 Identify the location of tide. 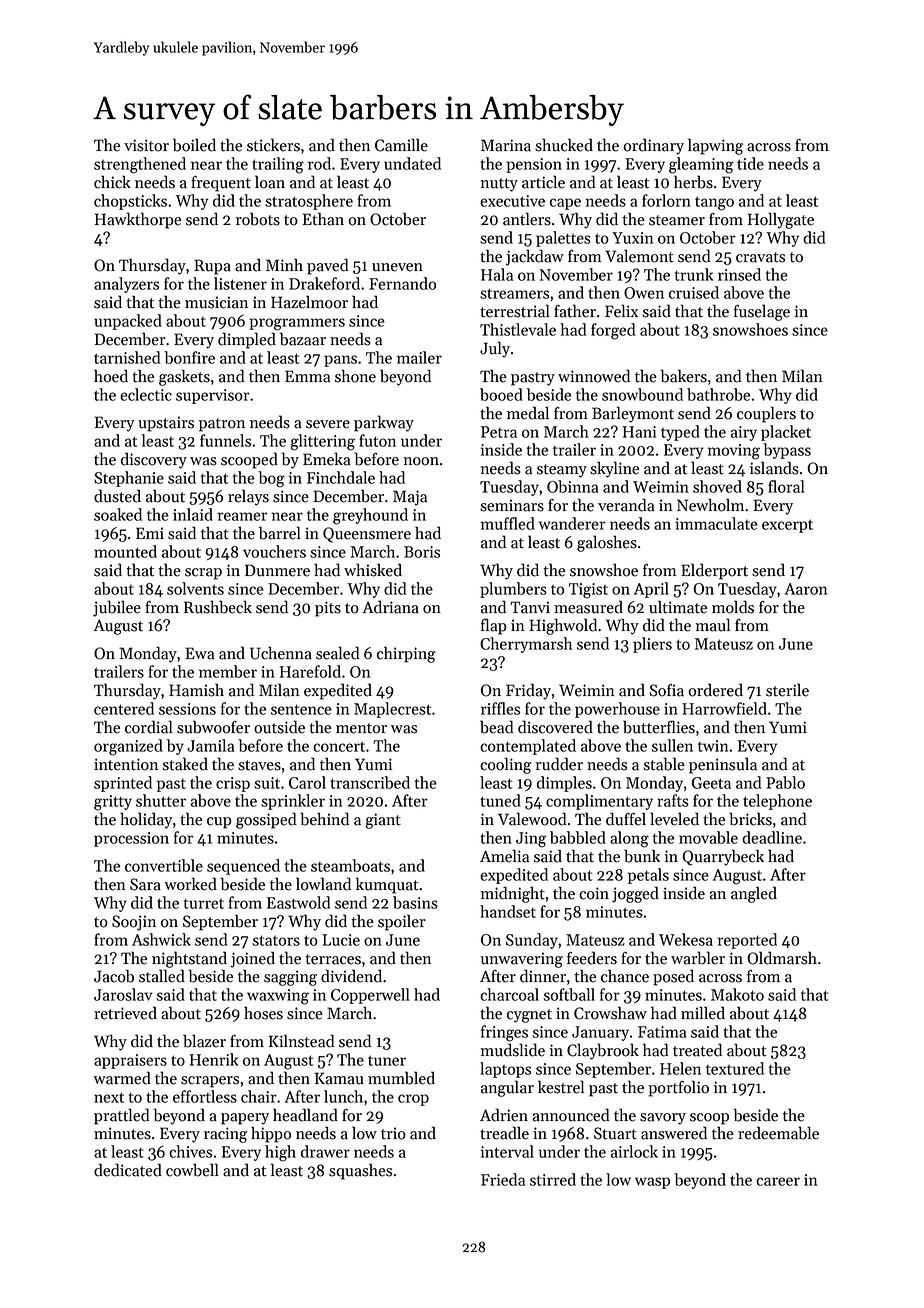
(750, 163).
